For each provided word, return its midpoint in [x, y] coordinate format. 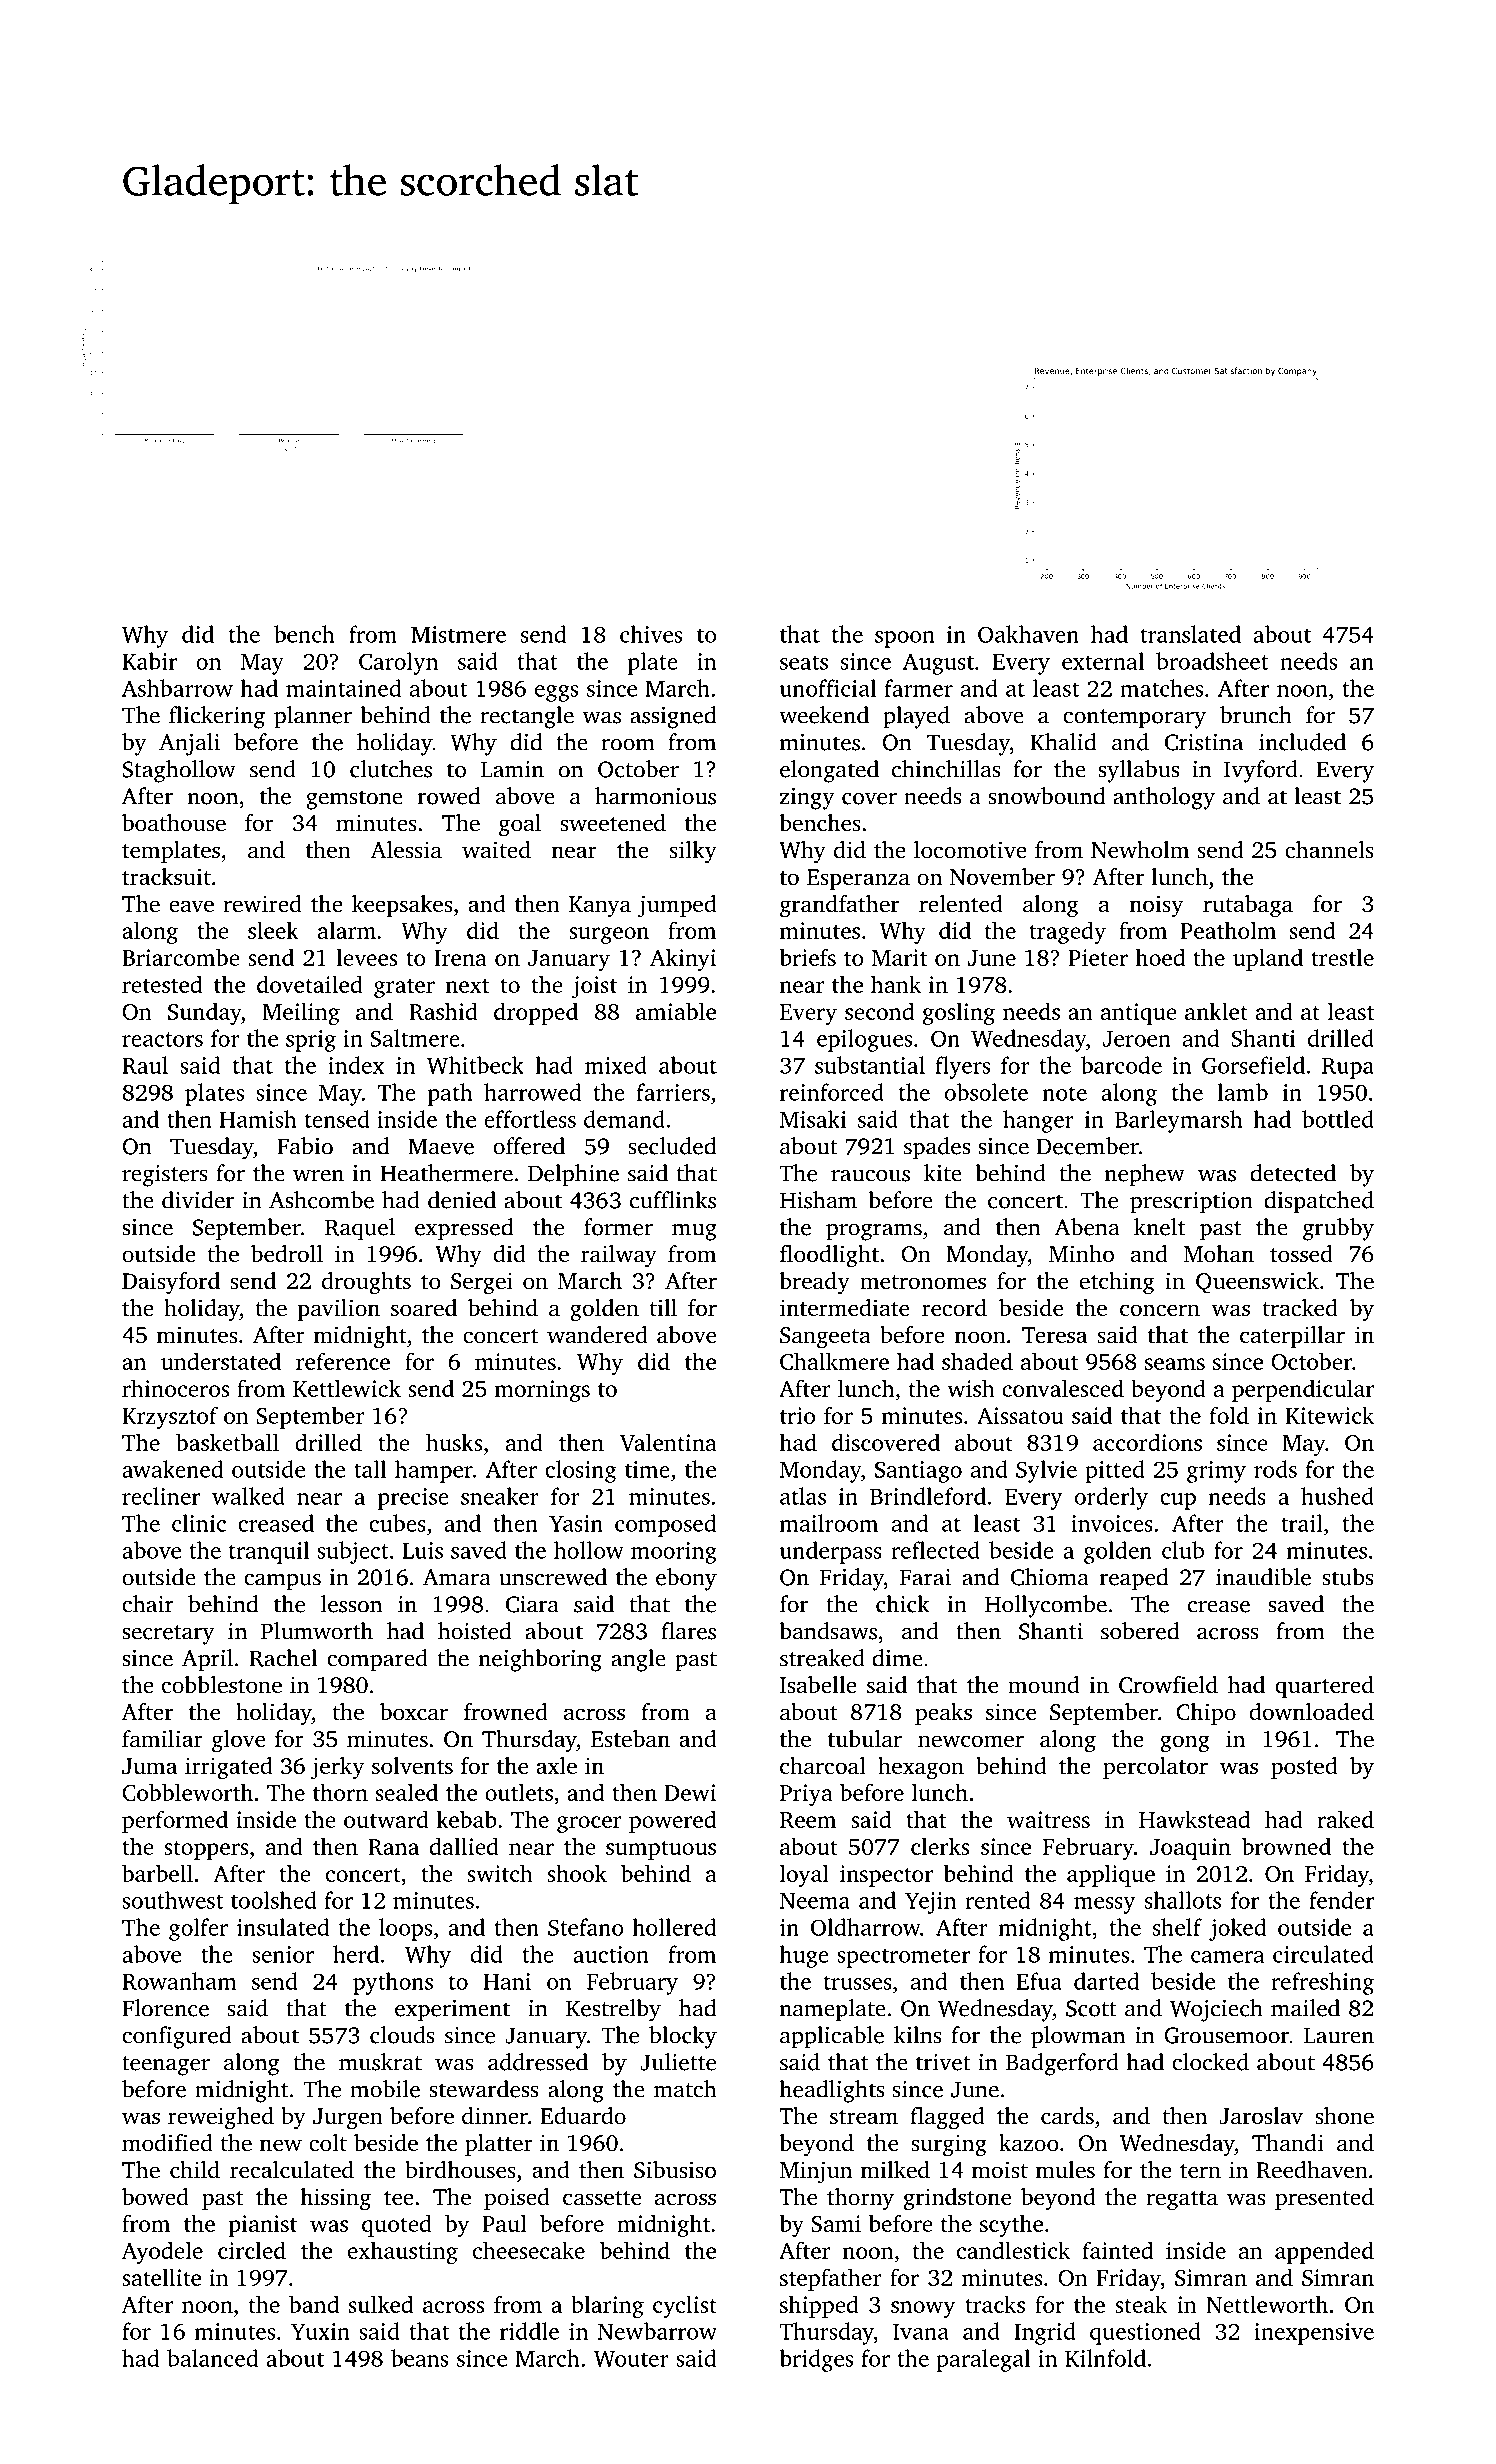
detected [1293, 1173]
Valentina [668, 1442]
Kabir [149, 661]
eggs [556, 693]
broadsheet [1212, 661]
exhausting [403, 2252]
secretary [168, 1635]
